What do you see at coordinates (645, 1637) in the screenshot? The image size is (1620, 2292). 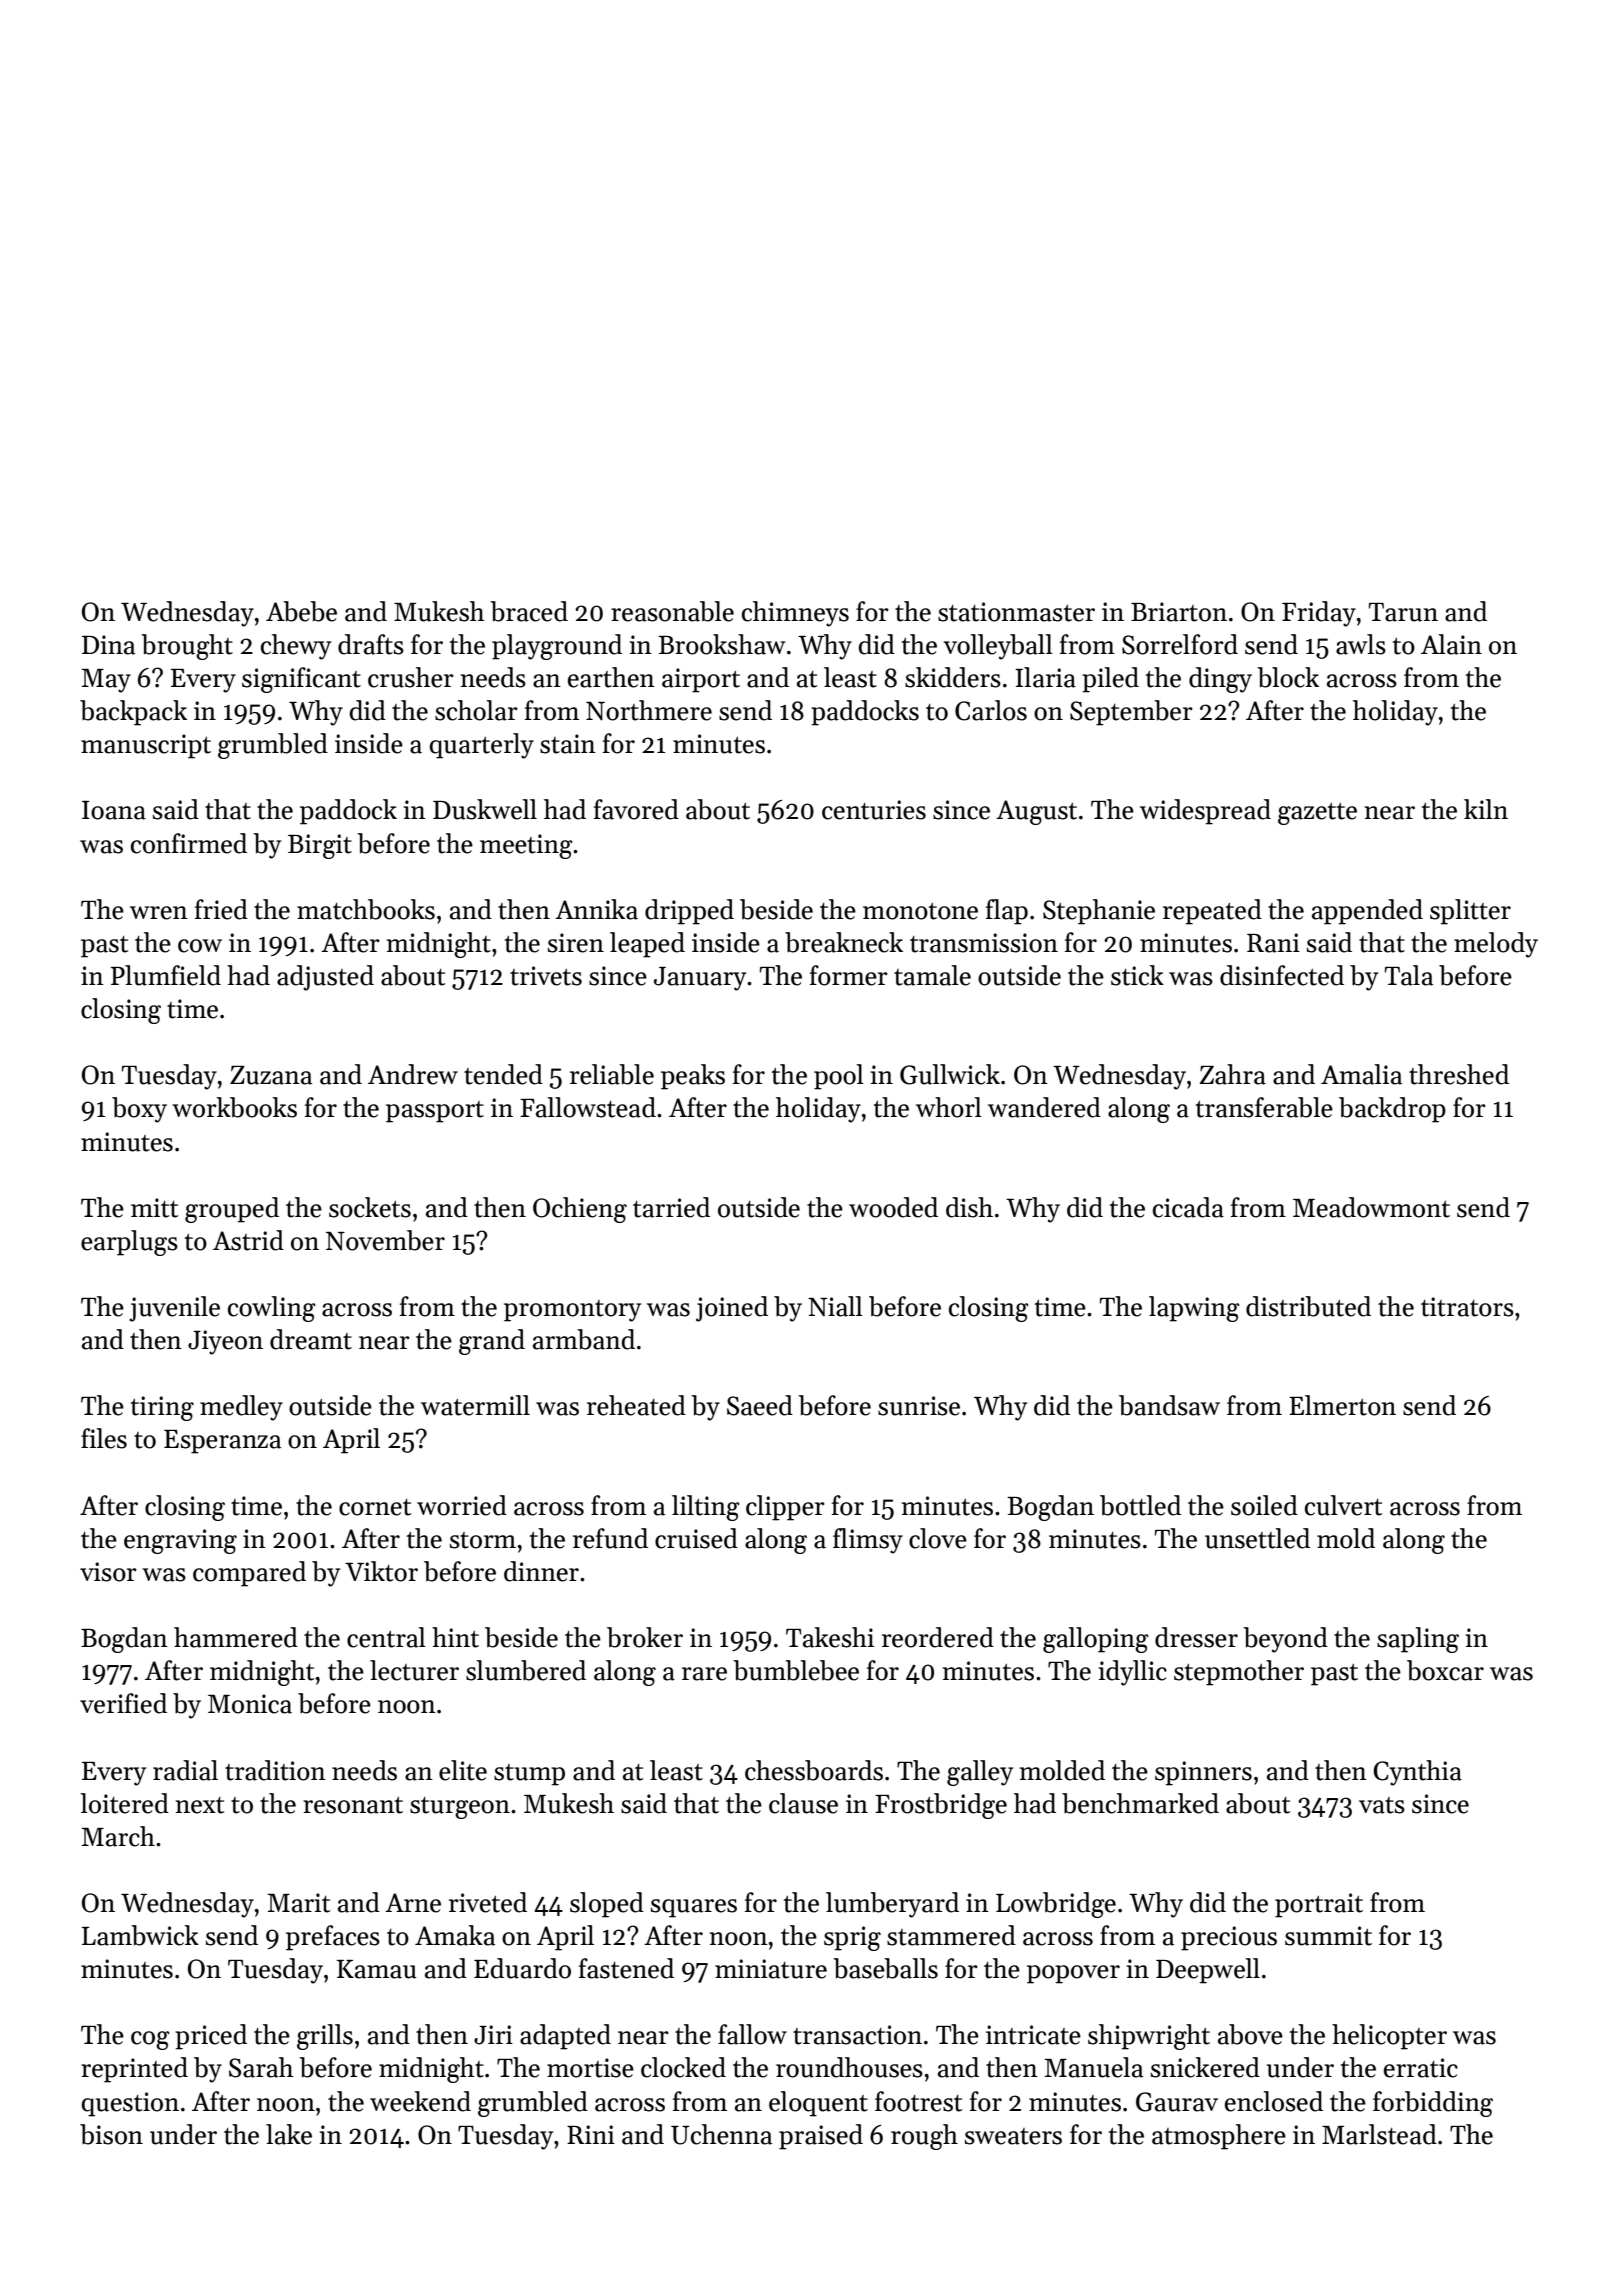 I see `broker` at bounding box center [645, 1637].
